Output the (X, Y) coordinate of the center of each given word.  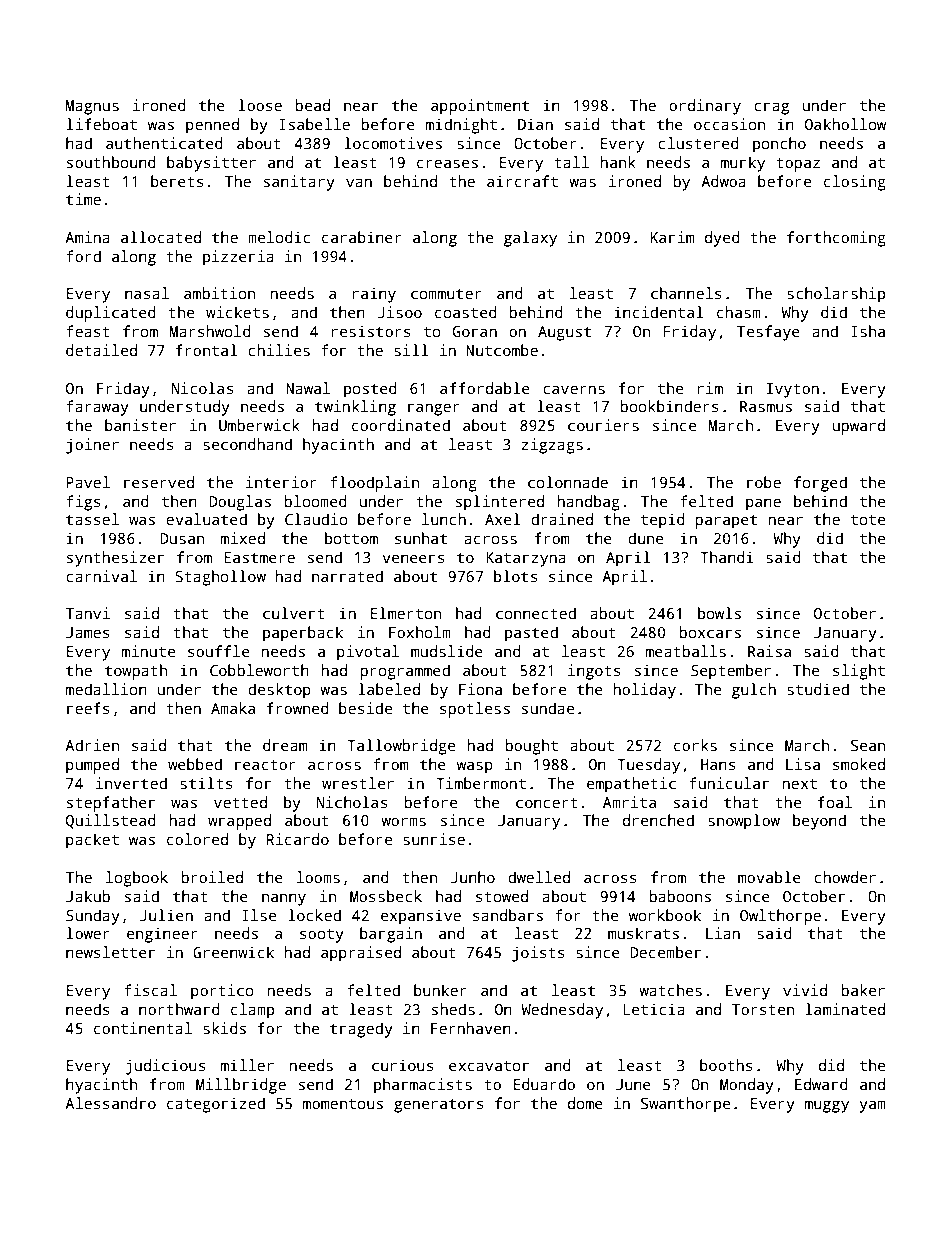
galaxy (530, 239)
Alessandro (110, 1103)
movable (769, 877)
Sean (868, 745)
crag (771, 108)
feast (88, 331)
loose (260, 105)
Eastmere (259, 557)
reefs (88, 708)
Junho (473, 877)
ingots (594, 672)
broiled (212, 877)
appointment (480, 107)
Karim (672, 237)
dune (645, 538)
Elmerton (406, 613)
